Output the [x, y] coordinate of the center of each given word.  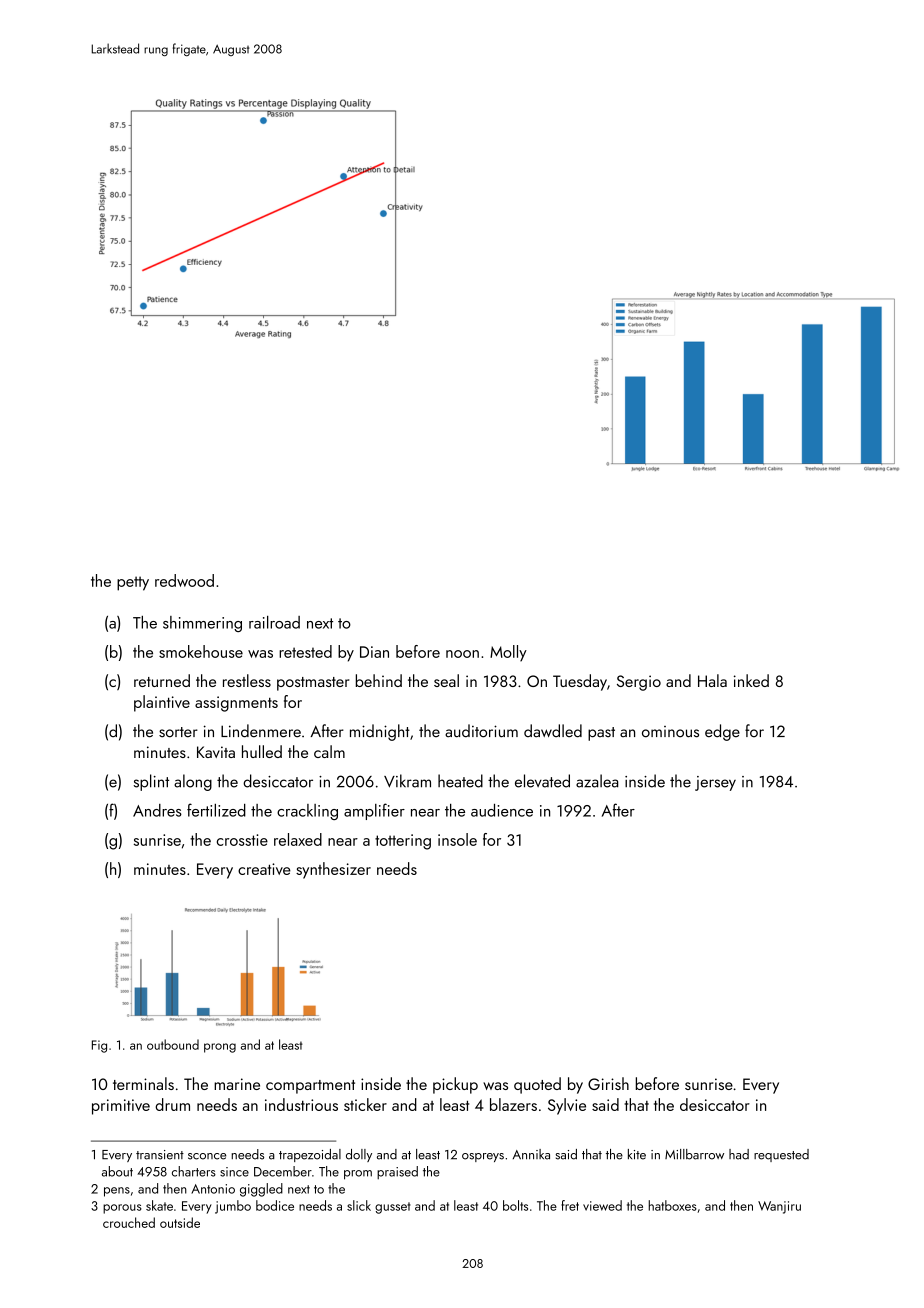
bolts [515, 1205]
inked [751, 680]
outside [180, 1222]
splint [151, 782]
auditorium [481, 731]
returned [162, 680]
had [739, 1154]
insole [457, 839]
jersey [715, 783]
